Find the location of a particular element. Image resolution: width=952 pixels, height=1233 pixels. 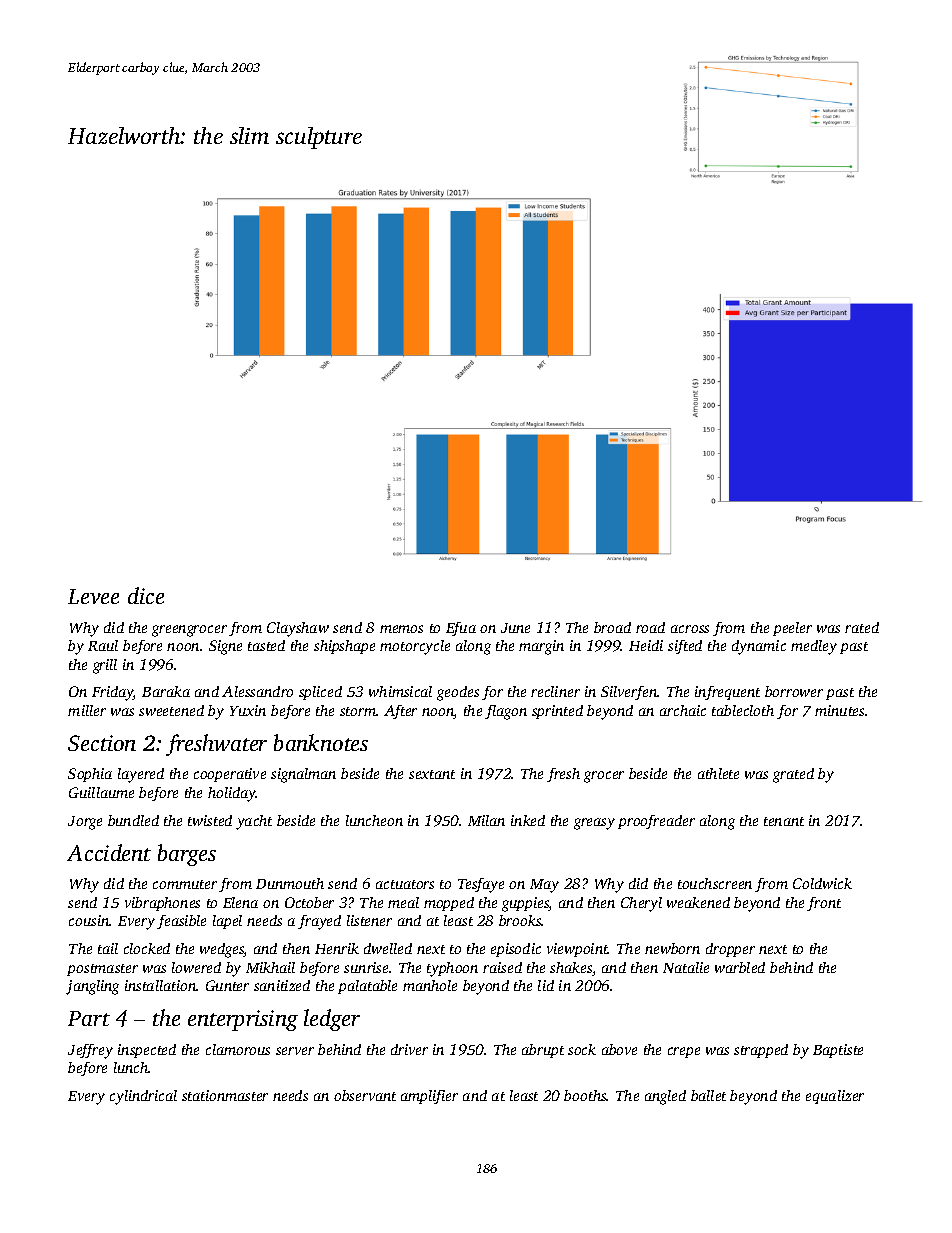

Efua is located at coordinates (461, 629).
